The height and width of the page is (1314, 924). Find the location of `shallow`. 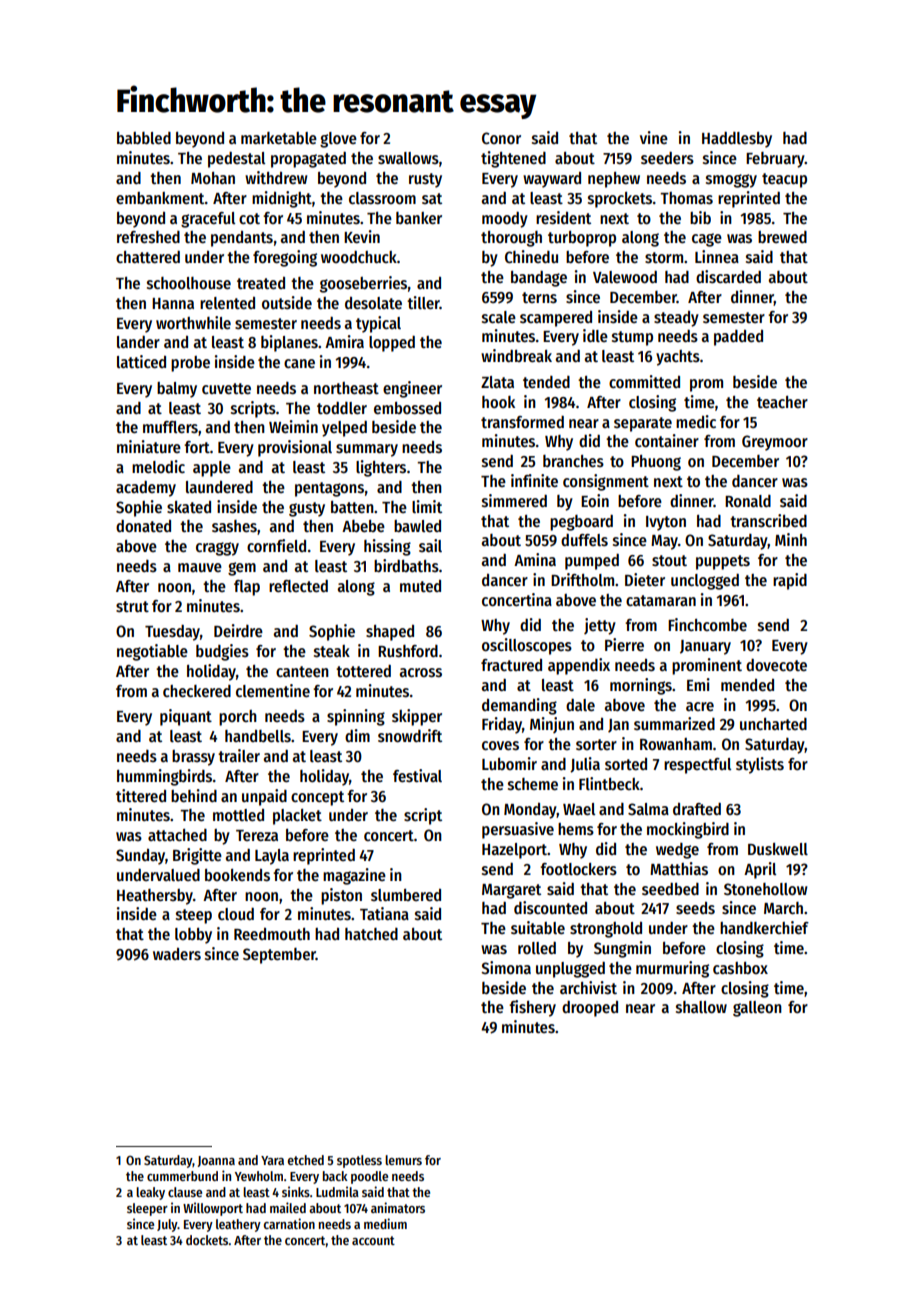

shallow is located at coordinates (701, 1007).
